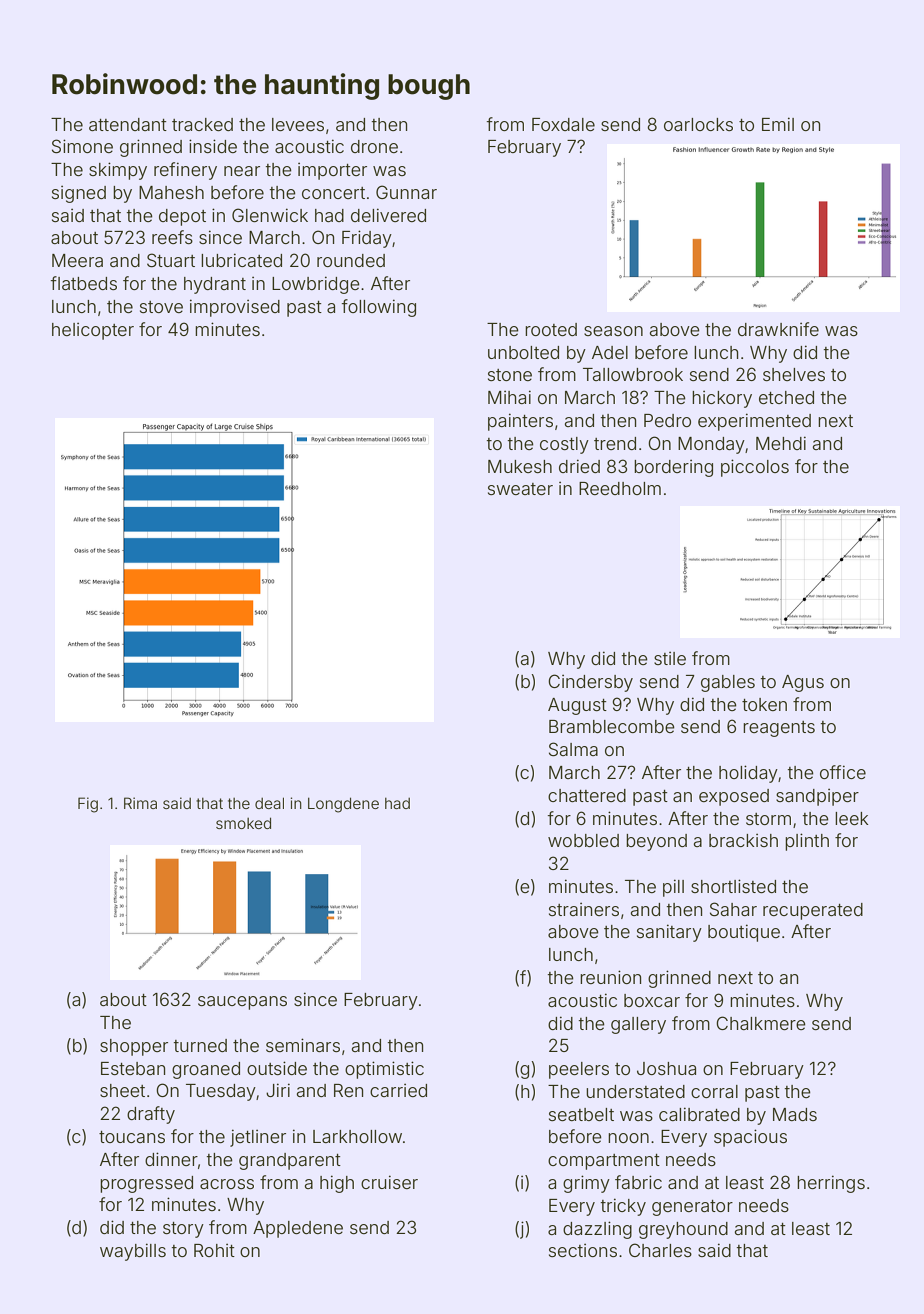 The width and height of the screenshot is (924, 1314). What do you see at coordinates (140, 803) in the screenshot?
I see `Rima` at bounding box center [140, 803].
